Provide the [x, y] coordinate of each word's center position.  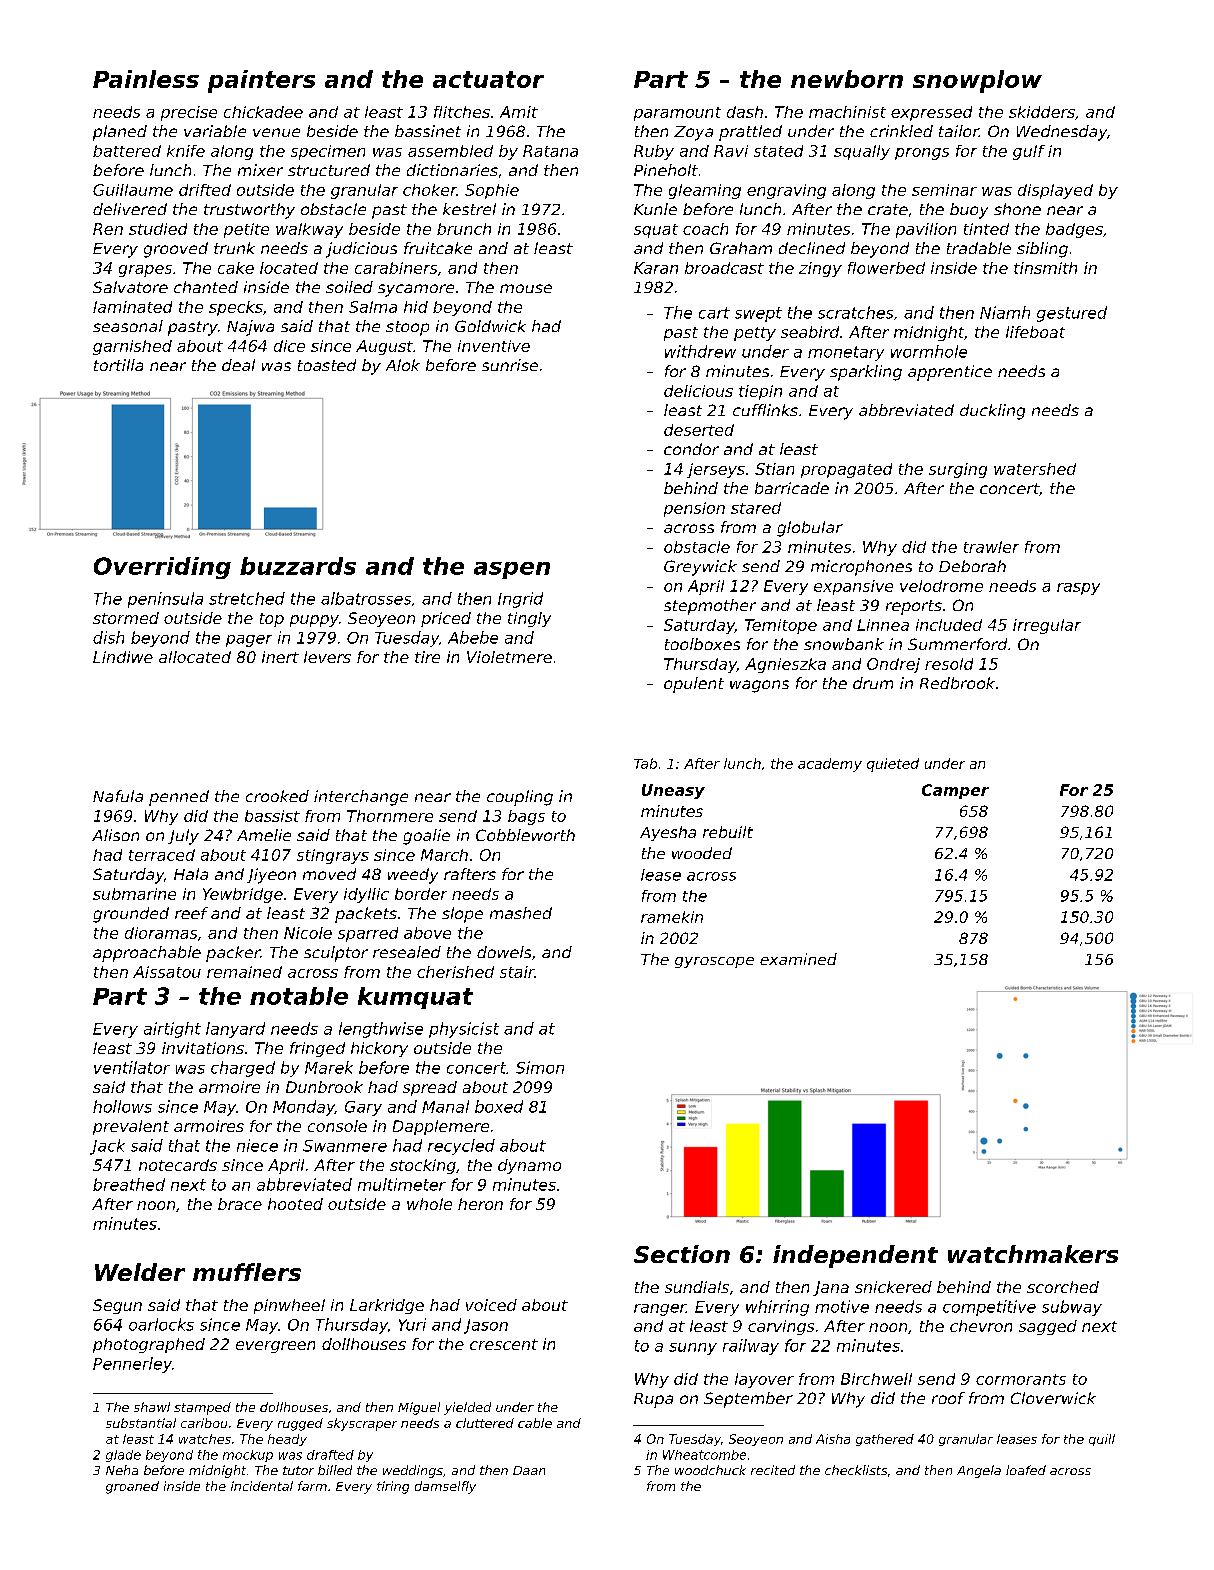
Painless [146, 79]
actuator [488, 79]
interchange [361, 798]
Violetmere [509, 657]
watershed [1035, 469]
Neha [122, 1470]
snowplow [977, 81]
